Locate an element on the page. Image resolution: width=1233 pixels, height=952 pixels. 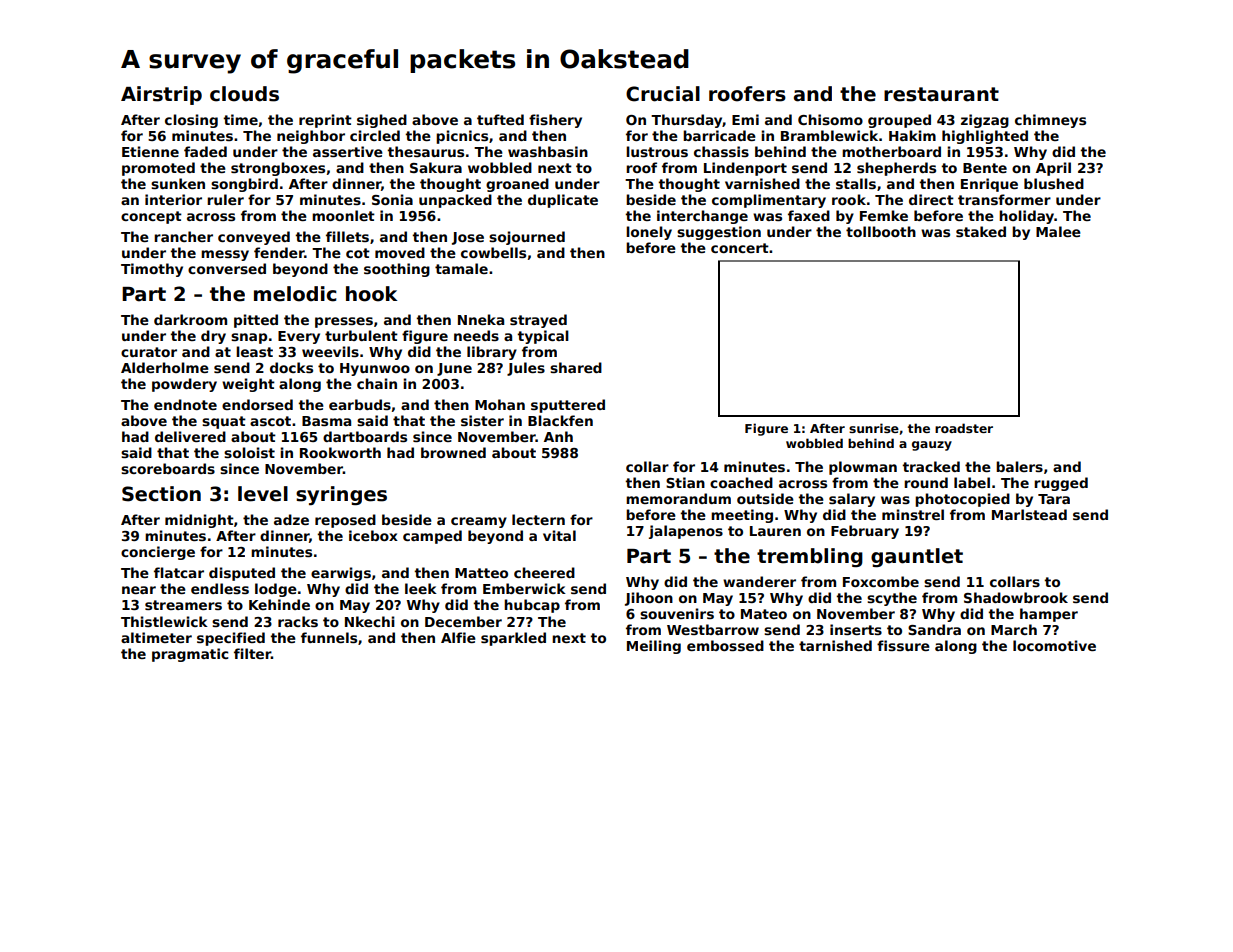
sojourned is located at coordinates (527, 238).
